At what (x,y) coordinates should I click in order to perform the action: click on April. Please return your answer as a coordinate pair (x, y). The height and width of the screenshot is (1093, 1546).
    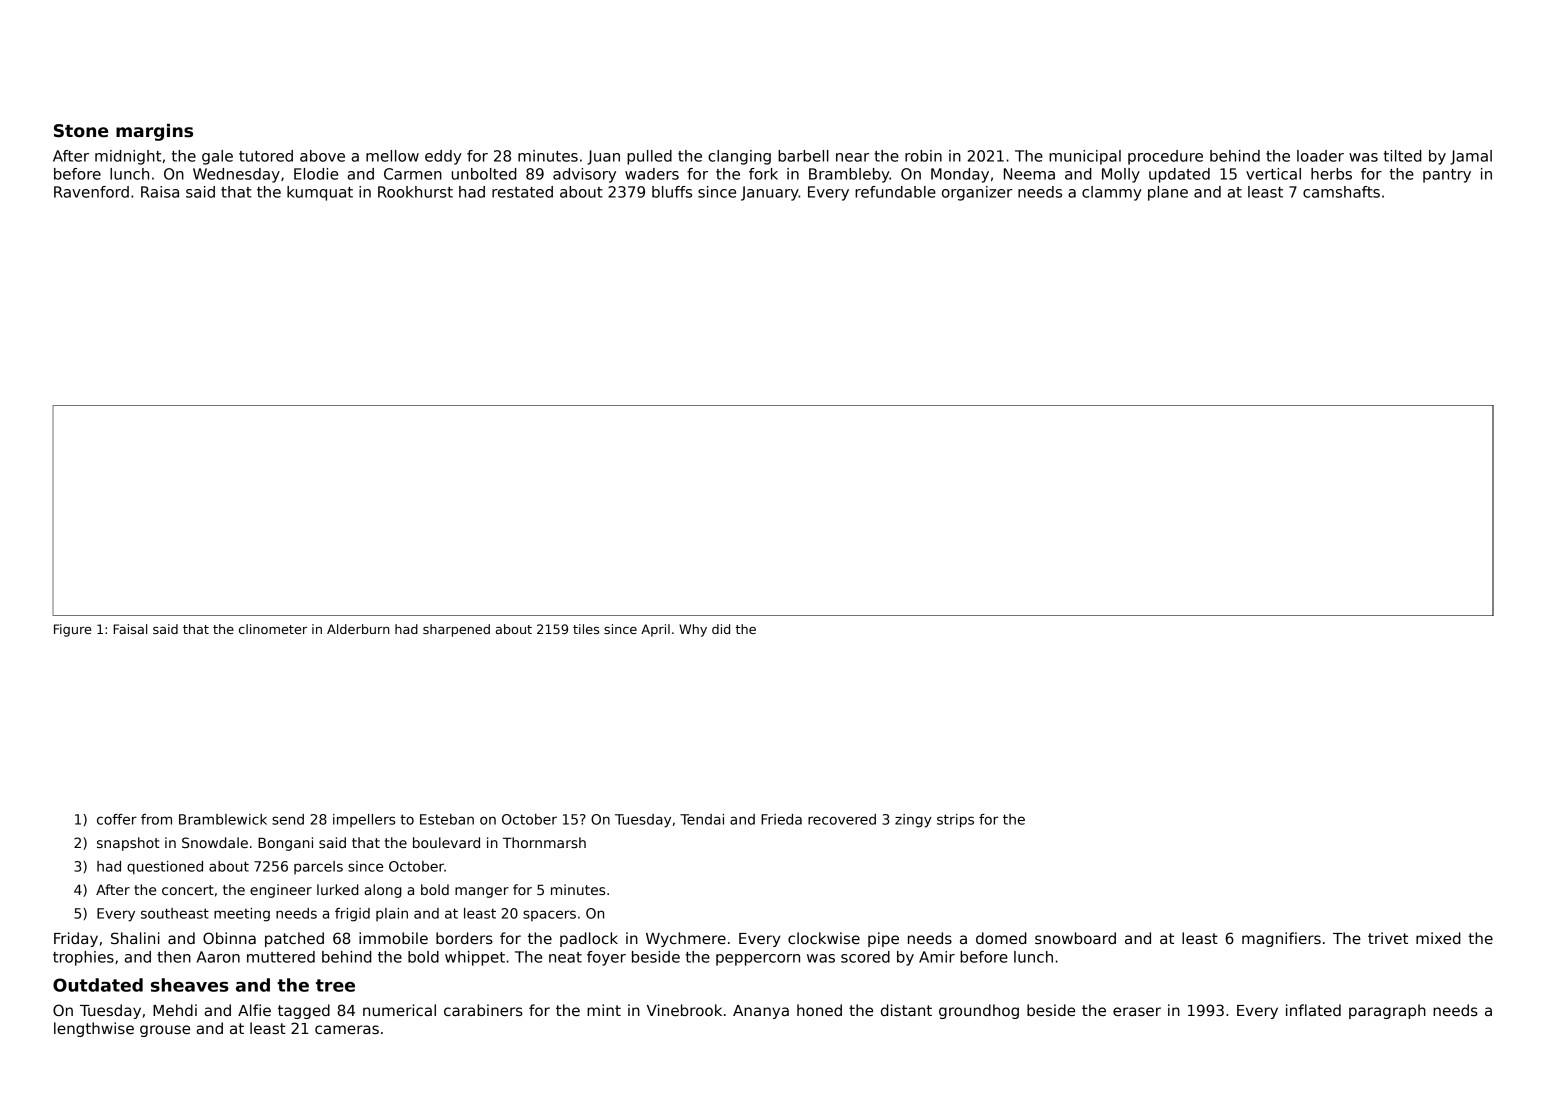
    Looking at the image, I should click on (655, 630).
